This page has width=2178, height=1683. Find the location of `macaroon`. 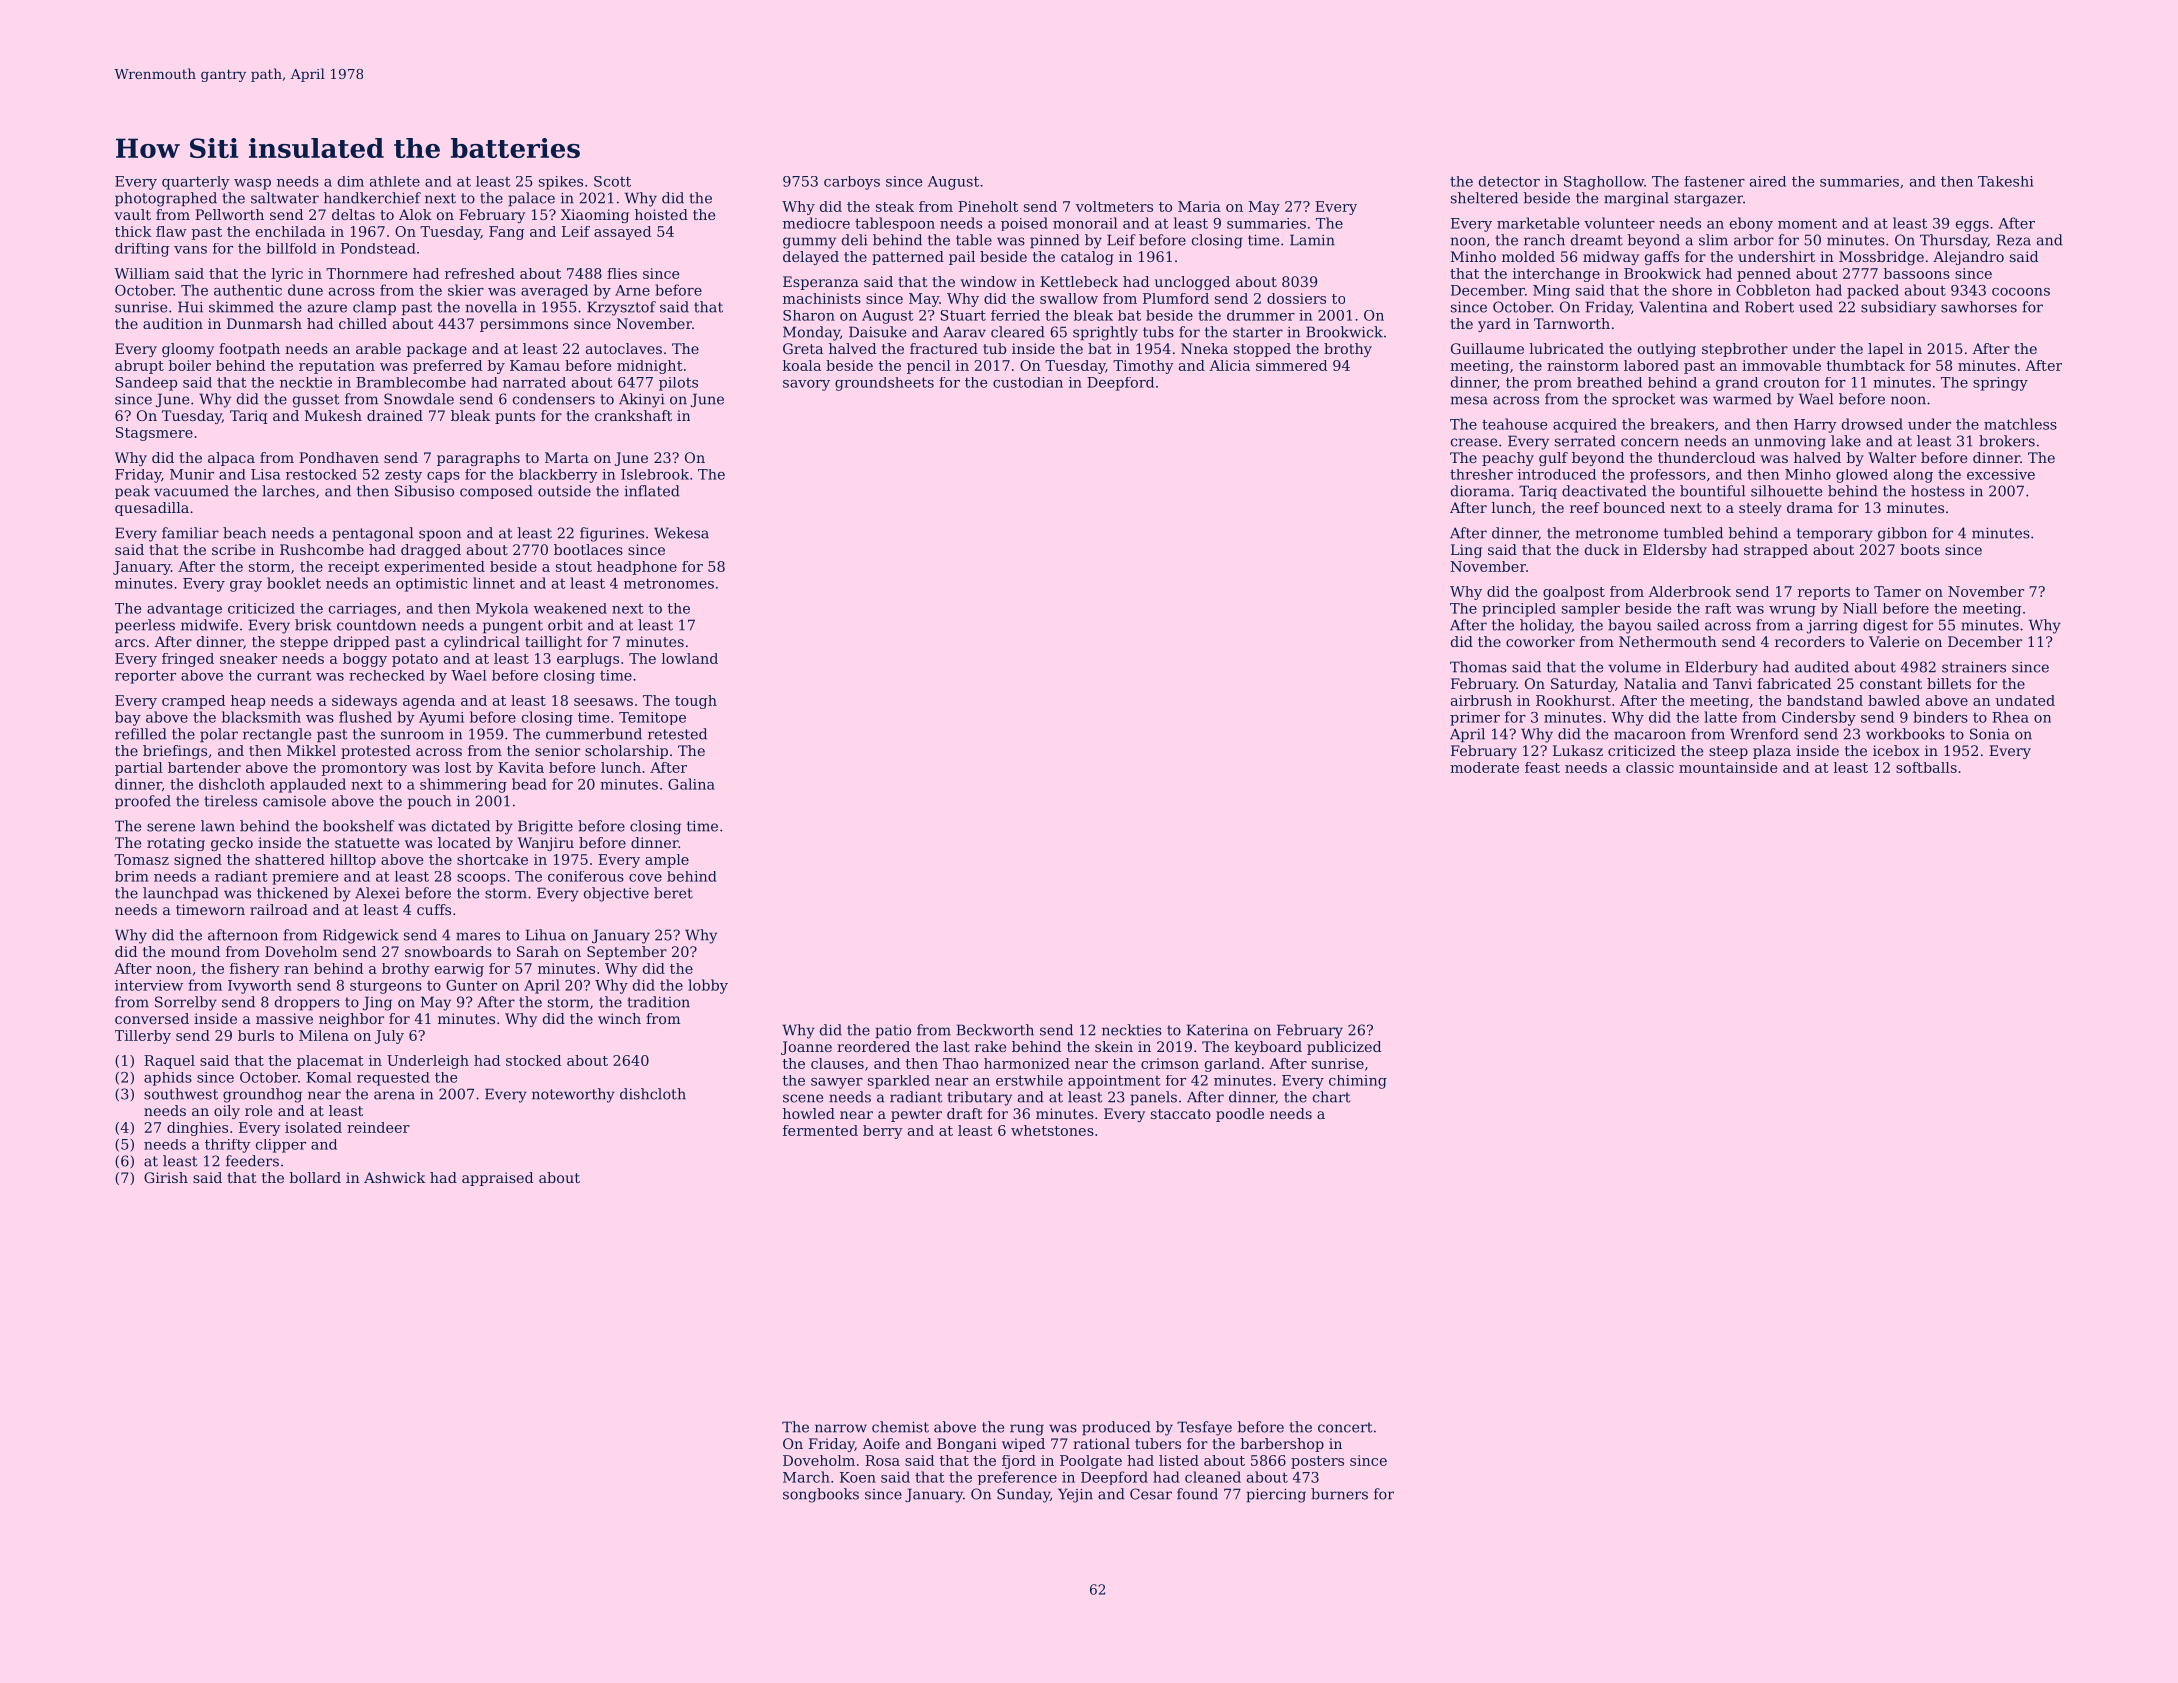

macaroon is located at coordinates (1650, 735).
